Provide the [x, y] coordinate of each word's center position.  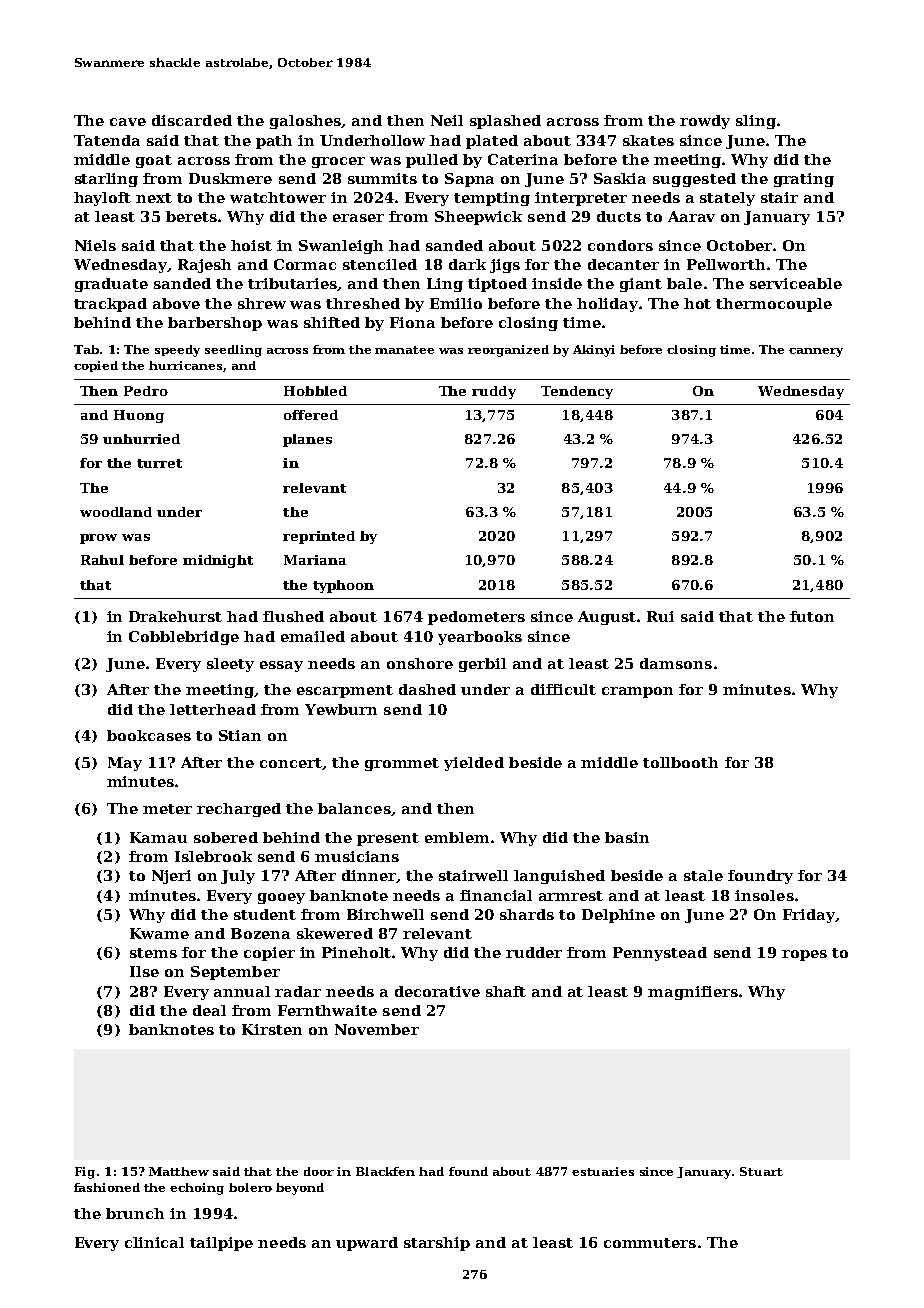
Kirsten [272, 1029]
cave [128, 122]
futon [812, 616]
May [125, 764]
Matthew [179, 1171]
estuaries [603, 1171]
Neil [447, 120]
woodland [116, 512]
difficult [563, 689]
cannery [816, 352]
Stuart [761, 1171]
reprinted [319, 537]
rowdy [705, 122]
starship [437, 1244]
